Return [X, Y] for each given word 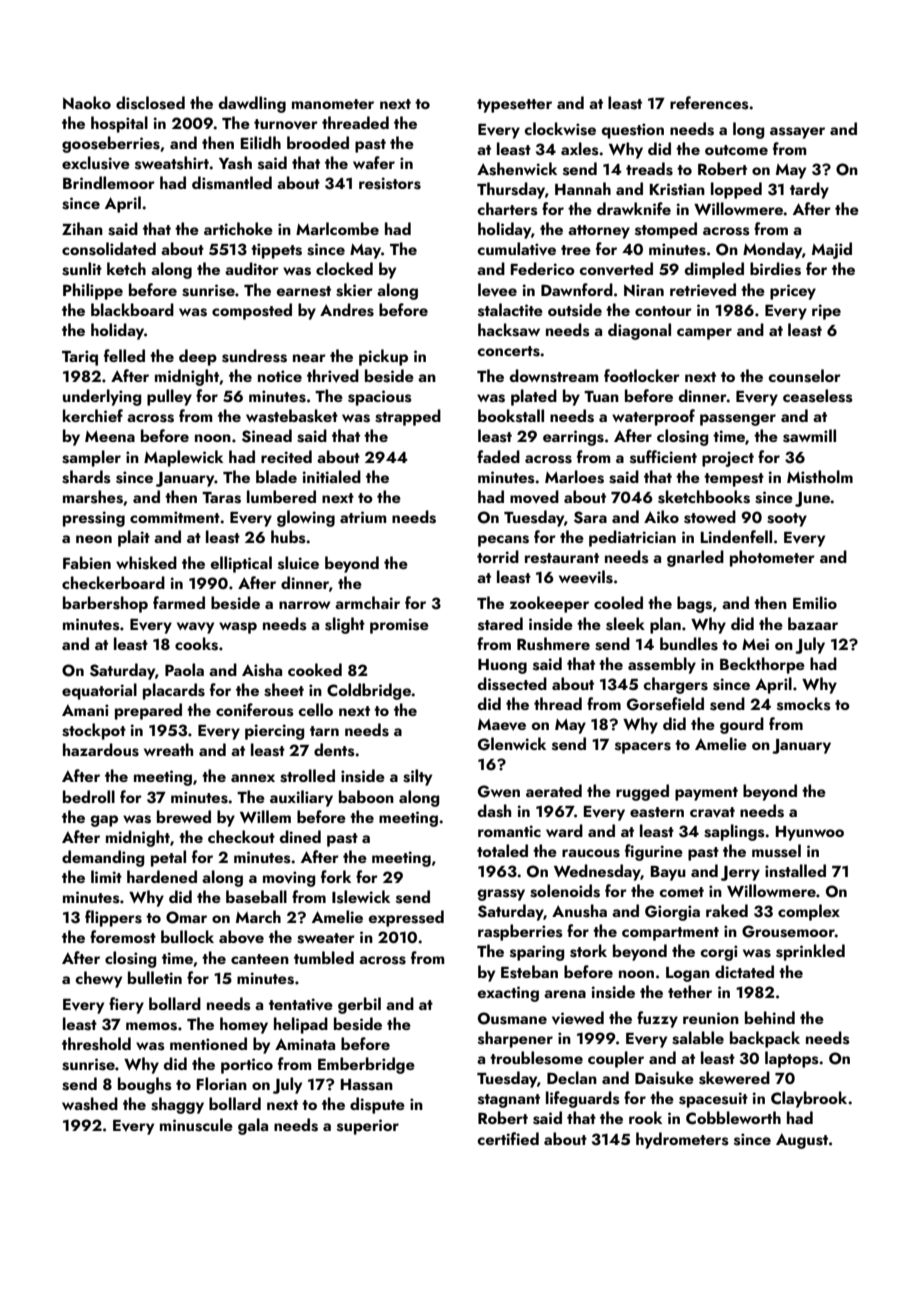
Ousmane [512, 1018]
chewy [98, 979]
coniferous [255, 710]
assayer [797, 133]
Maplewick [183, 458]
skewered [734, 1078]
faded [498, 456]
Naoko [87, 102]
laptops [792, 1059]
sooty [787, 520]
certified [508, 1138]
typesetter [514, 106]
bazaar [813, 623]
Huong [502, 666]
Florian [222, 1083]
